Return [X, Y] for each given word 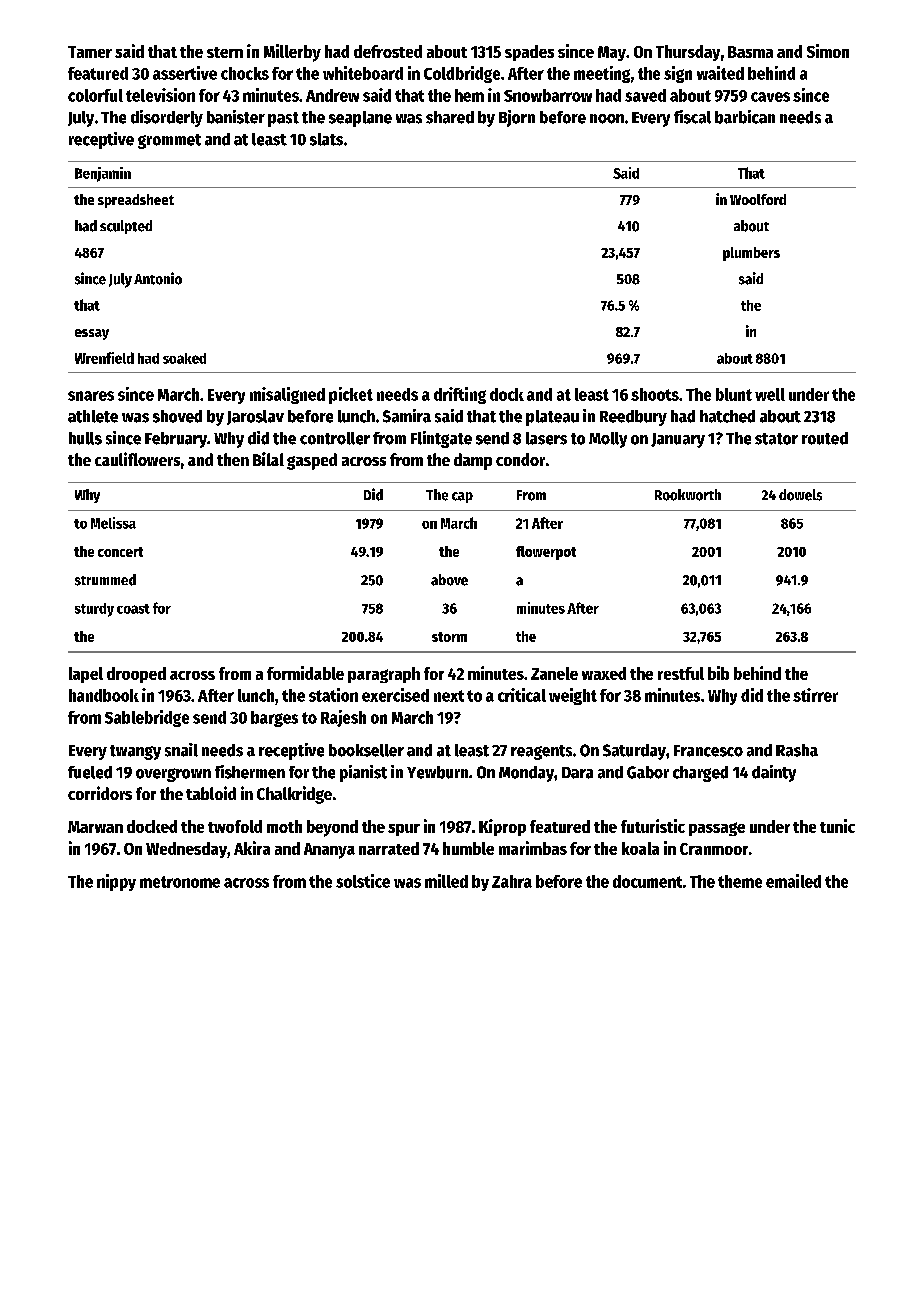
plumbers [751, 254]
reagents [541, 752]
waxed [604, 673]
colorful [95, 95]
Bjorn [517, 118]
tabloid [211, 793]
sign [678, 74]
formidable [305, 673]
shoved [177, 416]
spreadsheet [136, 201]
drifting [460, 395]
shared [450, 117]
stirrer [815, 695]
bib [718, 673]
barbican [745, 117]
